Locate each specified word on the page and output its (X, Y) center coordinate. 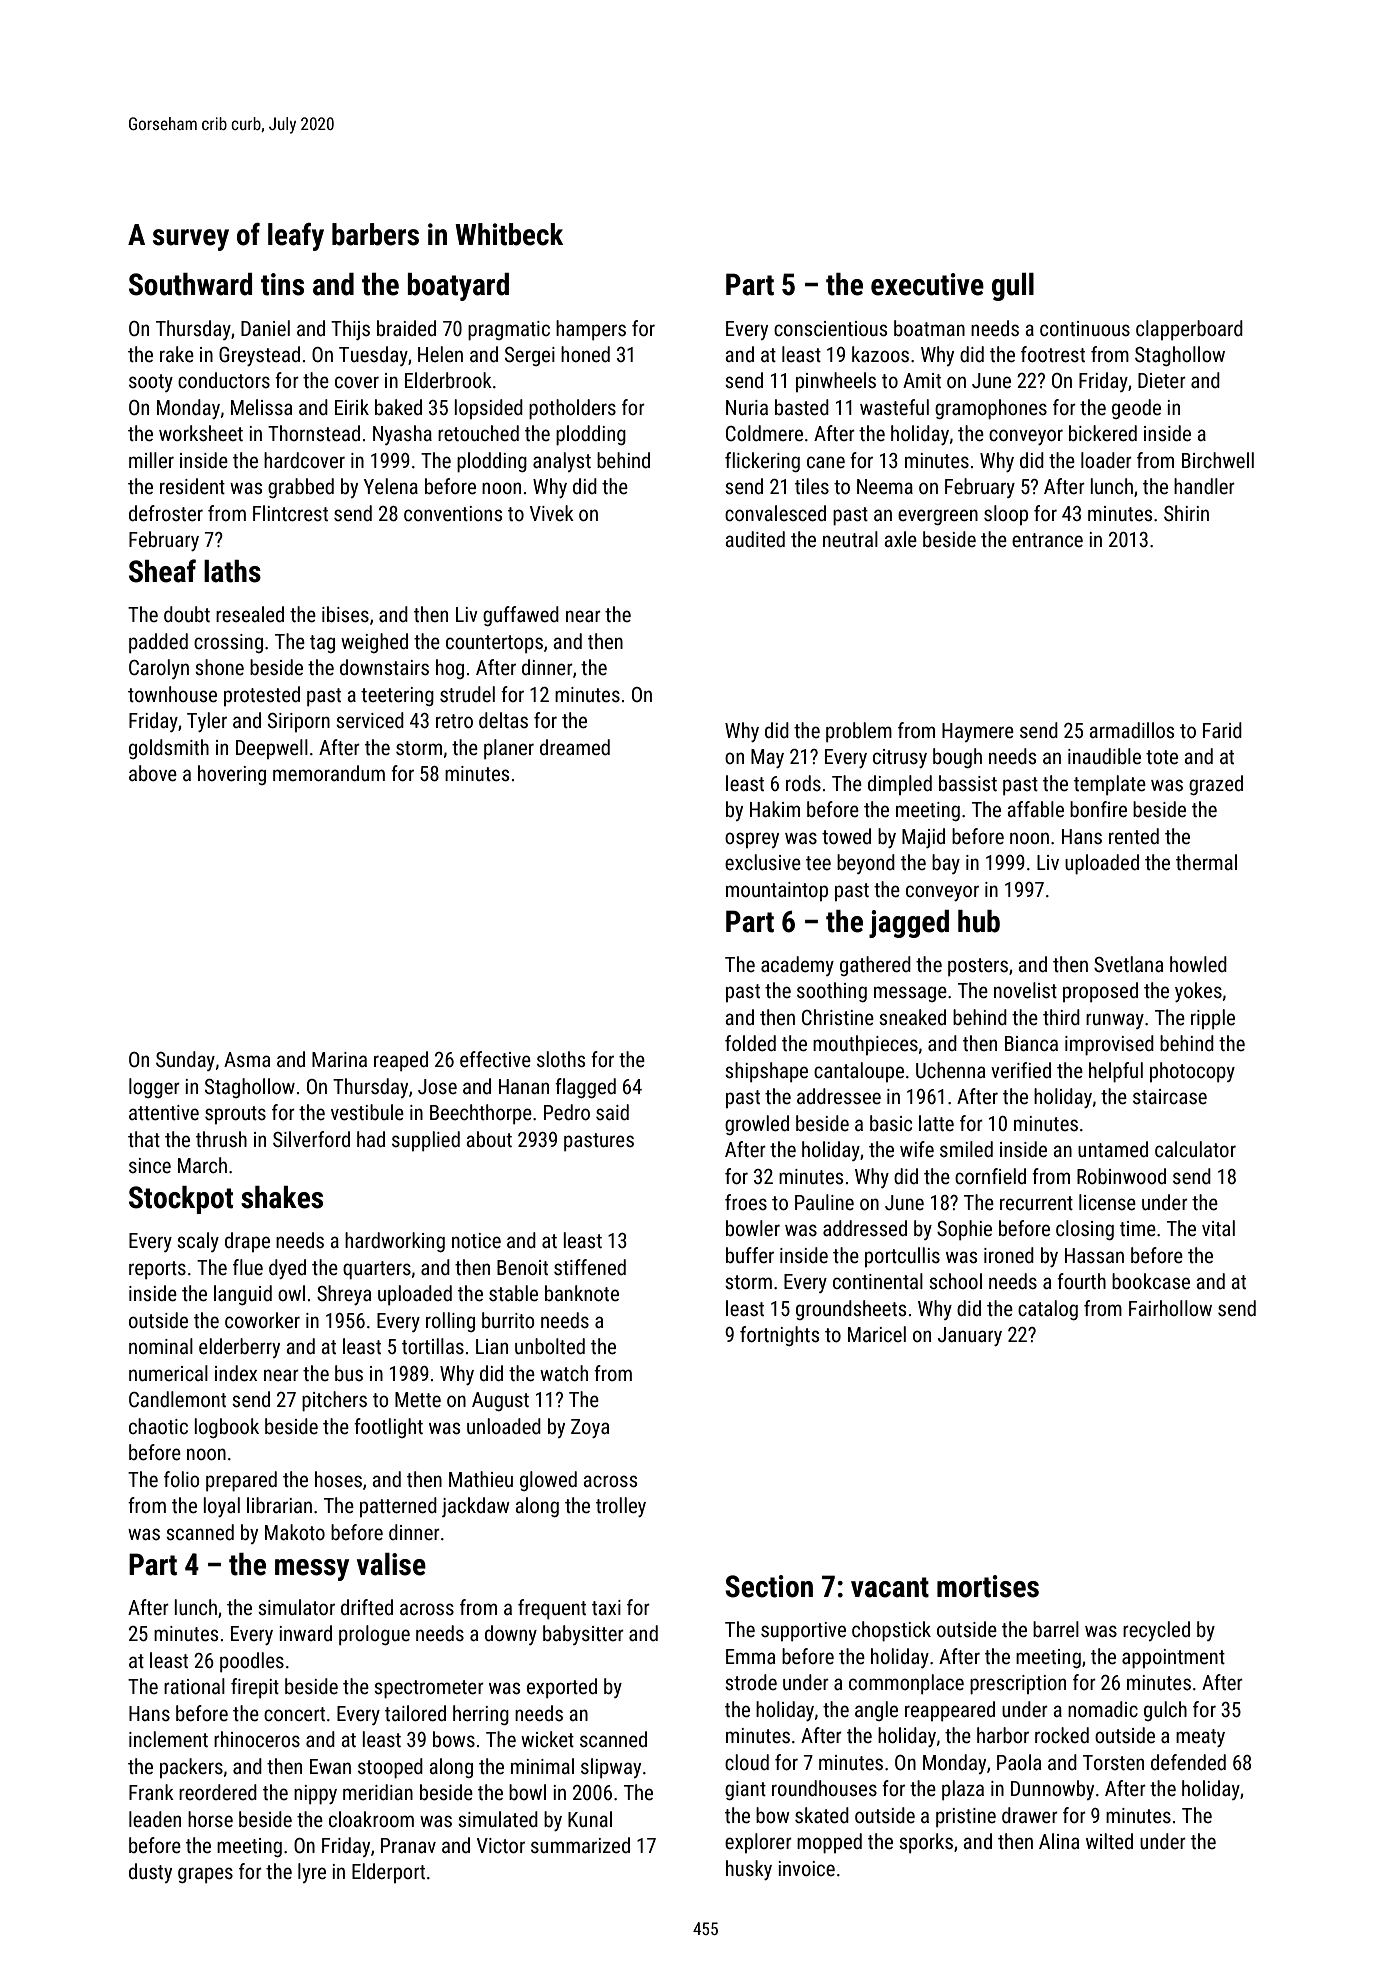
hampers (591, 330)
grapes (205, 1875)
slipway (611, 1768)
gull (1013, 287)
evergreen (938, 517)
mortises (988, 1586)
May (767, 758)
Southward (190, 284)
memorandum (329, 773)
